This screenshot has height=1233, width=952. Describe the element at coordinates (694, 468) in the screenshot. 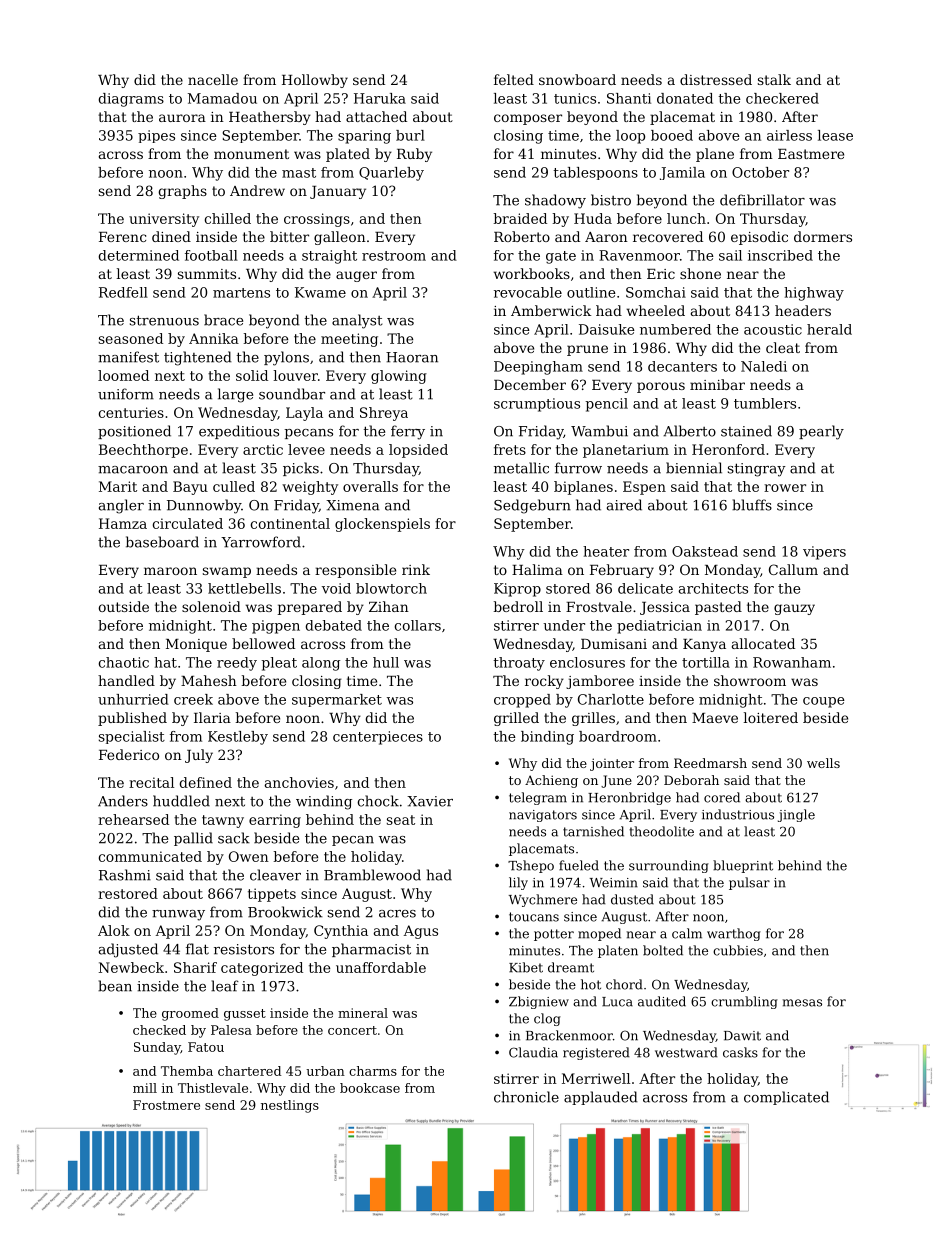

I see `biennial` at that location.
